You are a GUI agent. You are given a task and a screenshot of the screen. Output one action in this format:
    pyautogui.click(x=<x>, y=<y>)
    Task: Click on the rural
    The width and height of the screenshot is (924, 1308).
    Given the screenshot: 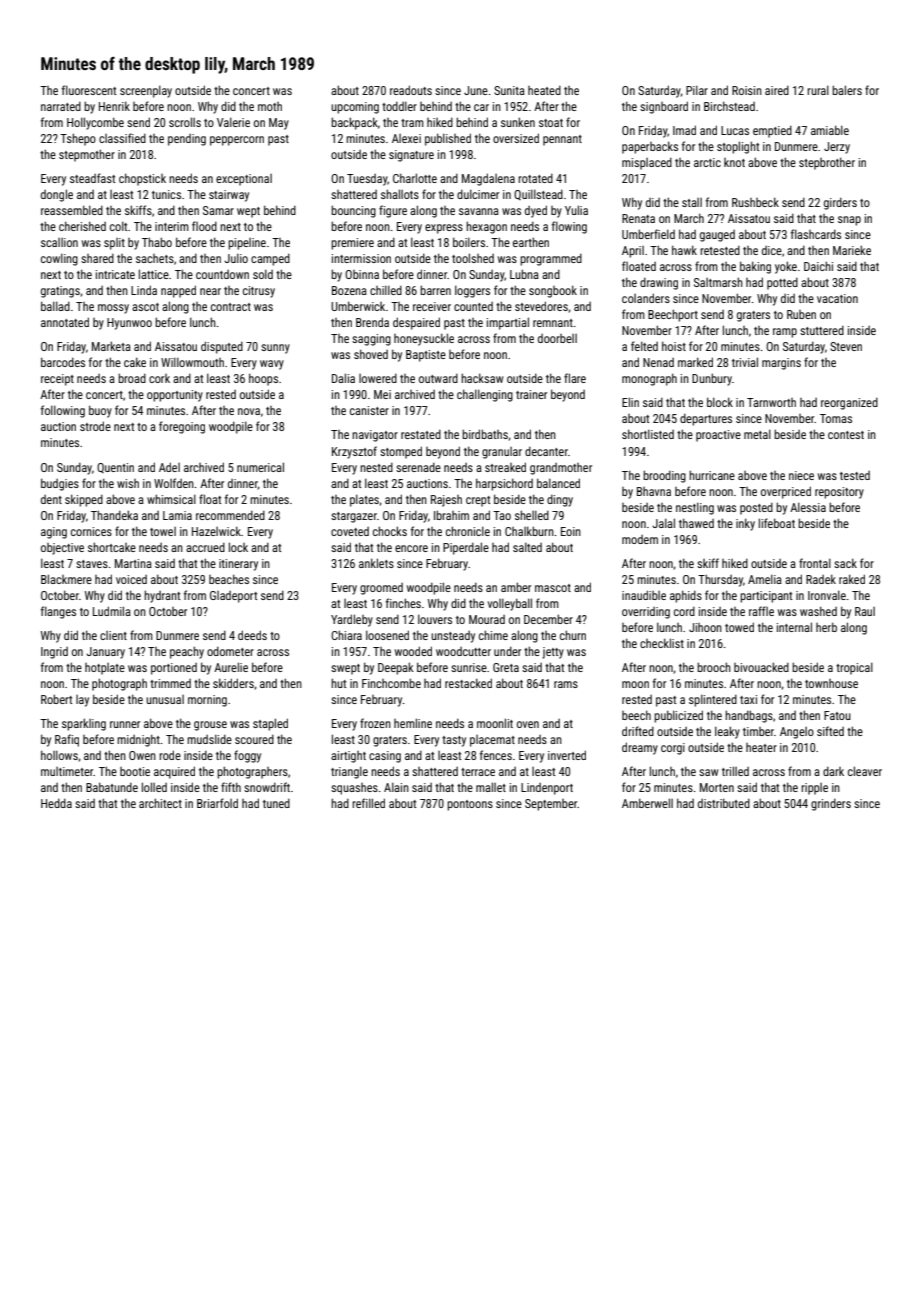 What is the action you would take?
    pyautogui.click(x=818, y=90)
